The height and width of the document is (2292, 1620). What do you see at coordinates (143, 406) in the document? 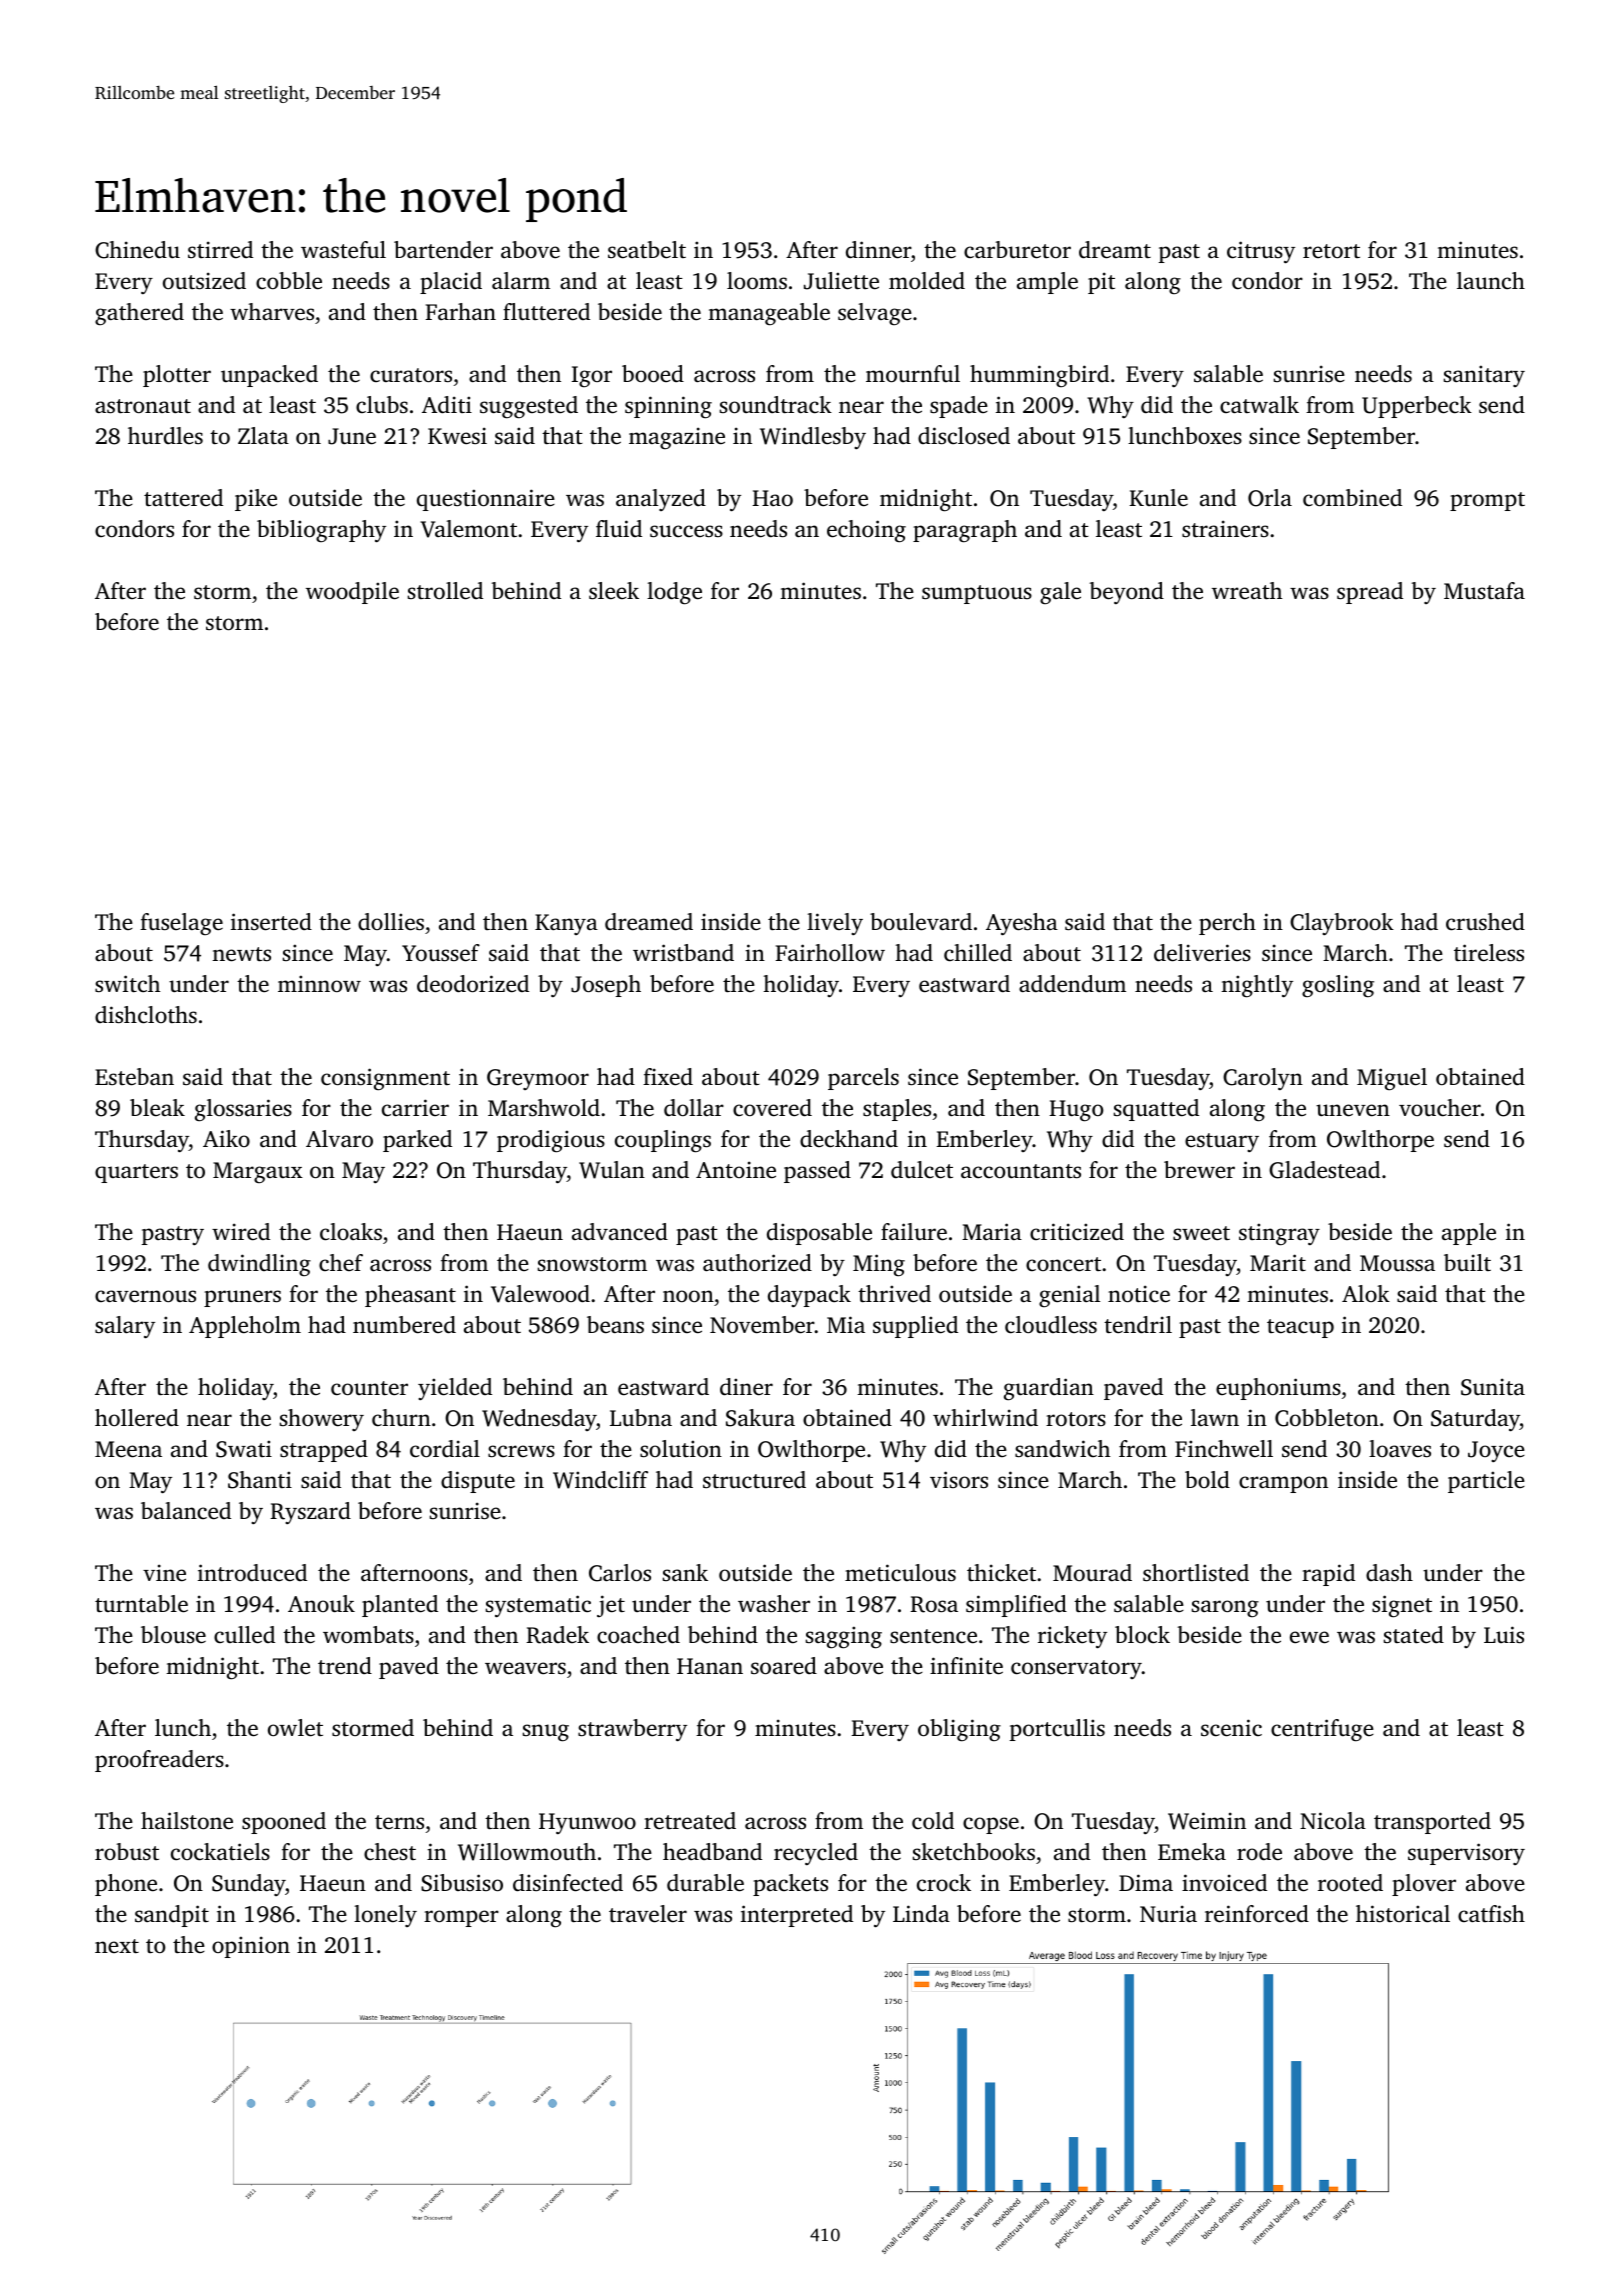
I see `astronaut` at bounding box center [143, 406].
